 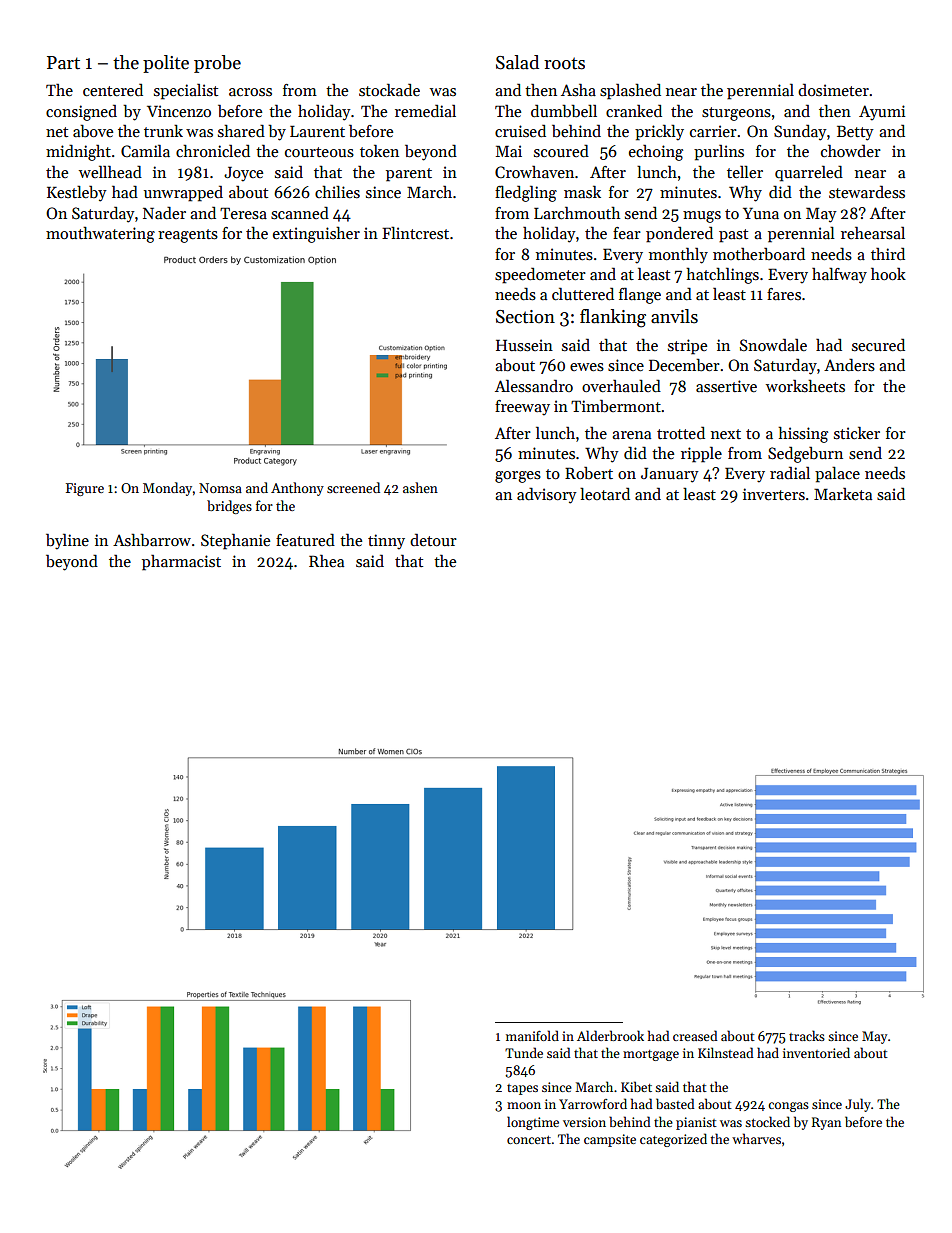 What do you see at coordinates (529, 1140) in the screenshot?
I see `concert` at bounding box center [529, 1140].
